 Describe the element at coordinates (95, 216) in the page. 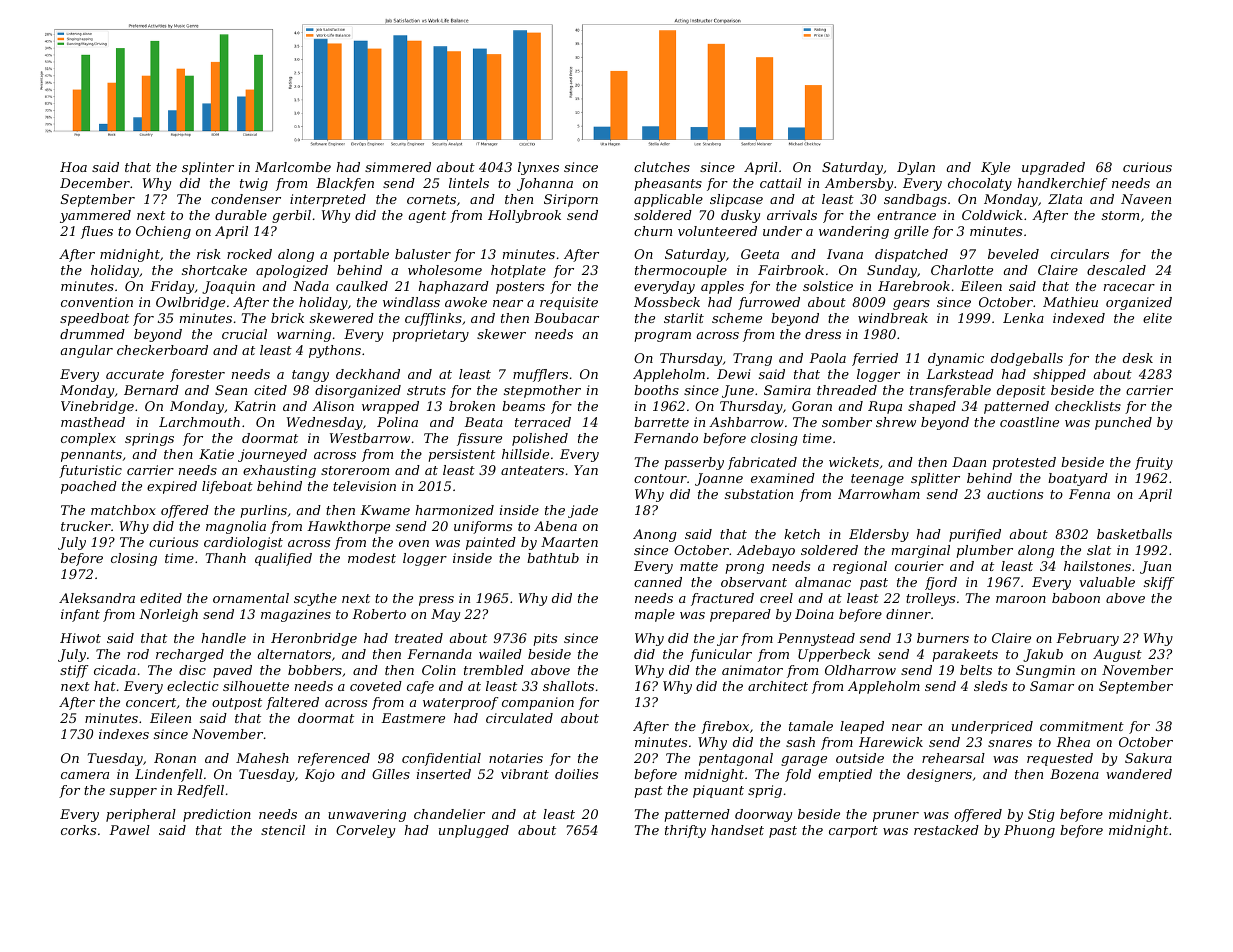

I see `yammered` at that location.
